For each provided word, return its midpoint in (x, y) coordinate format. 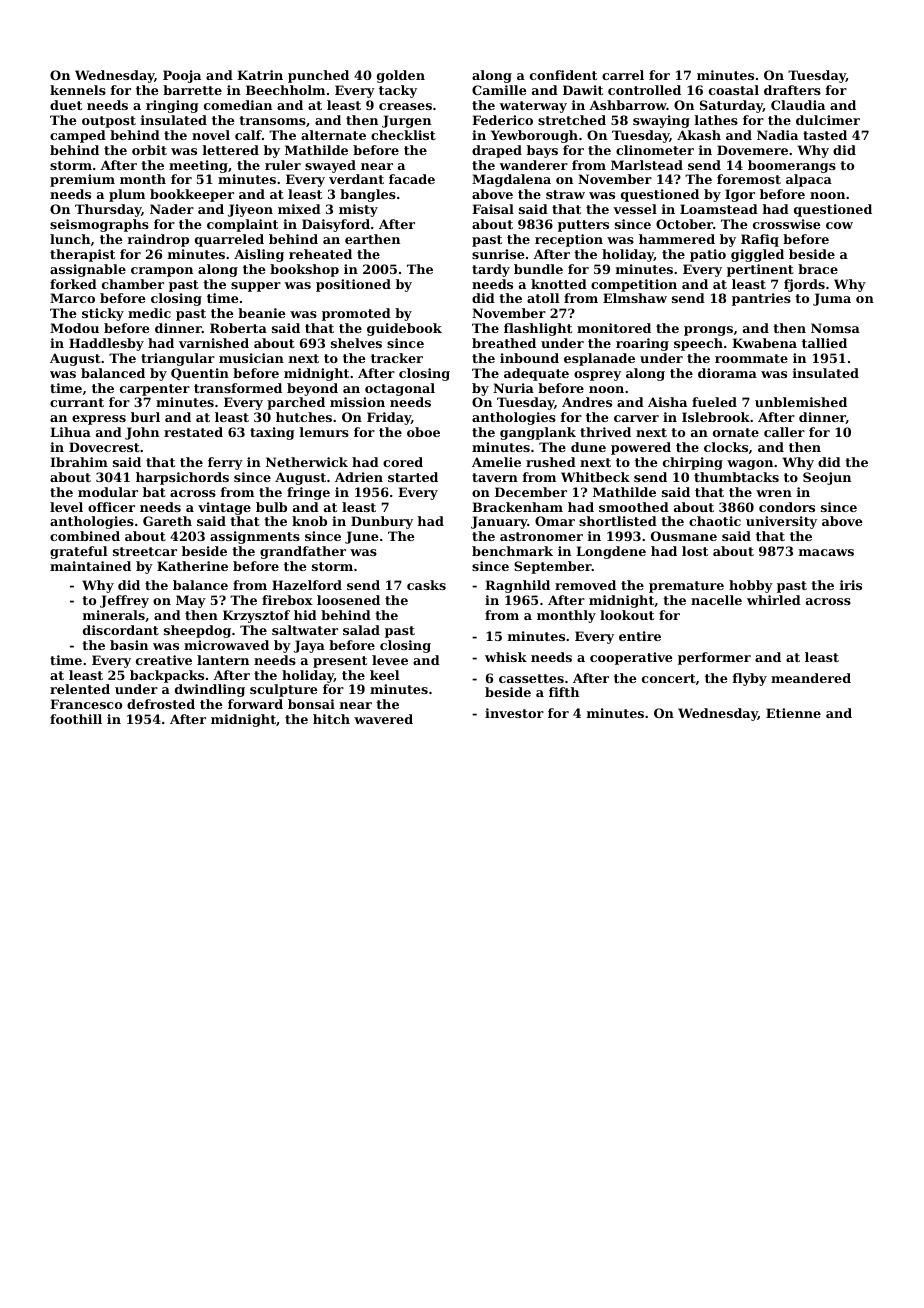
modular (108, 492)
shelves (356, 343)
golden (401, 76)
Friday (389, 418)
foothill (76, 719)
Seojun (827, 478)
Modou (74, 328)
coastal (734, 90)
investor (514, 713)
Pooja (182, 76)
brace (818, 269)
